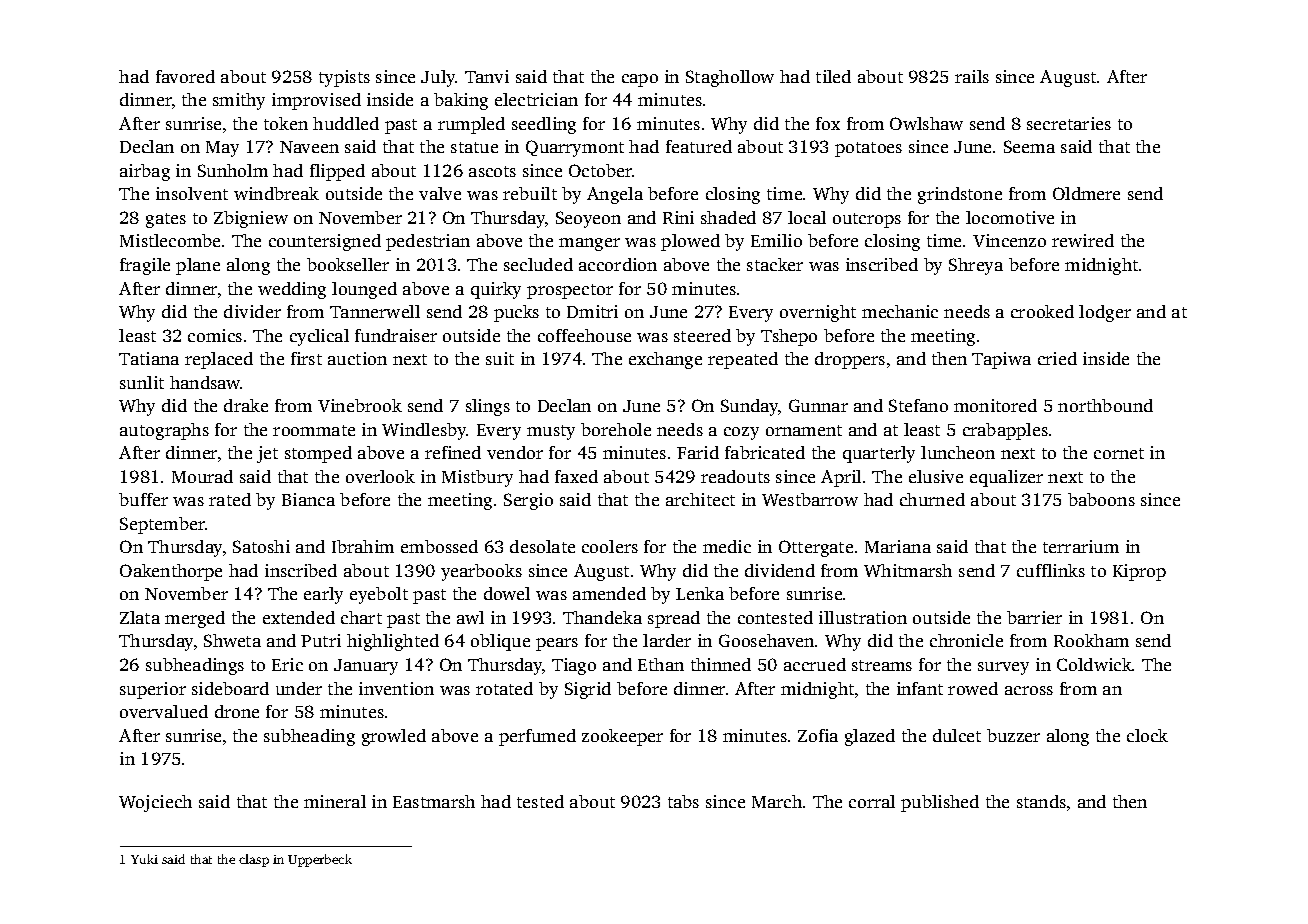 The width and height of the document is (1308, 924). Describe the element at coordinates (192, 193) in the document. I see `insolvent` at that location.
